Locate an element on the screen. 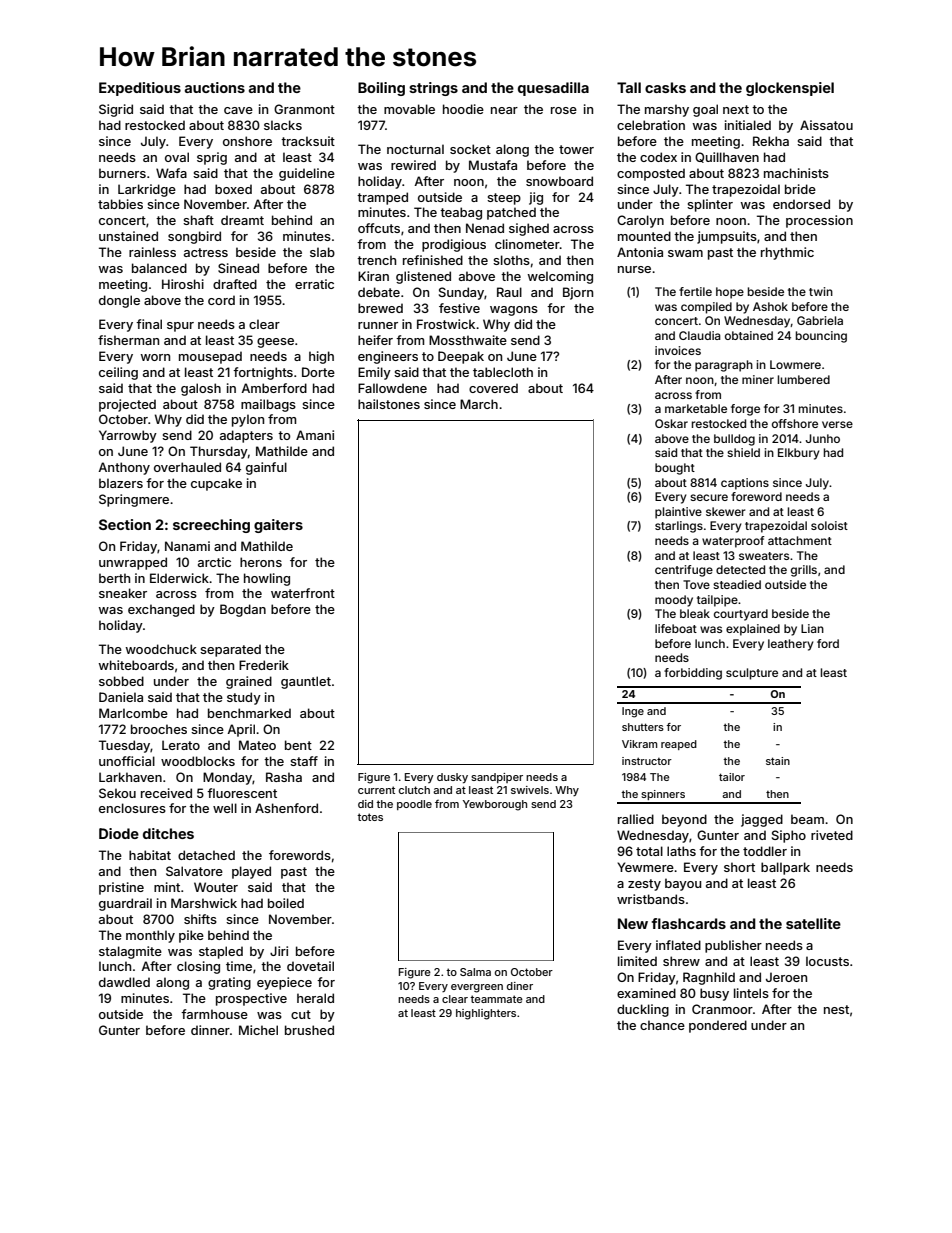 The image size is (952, 1233). nest is located at coordinates (836, 1009).
